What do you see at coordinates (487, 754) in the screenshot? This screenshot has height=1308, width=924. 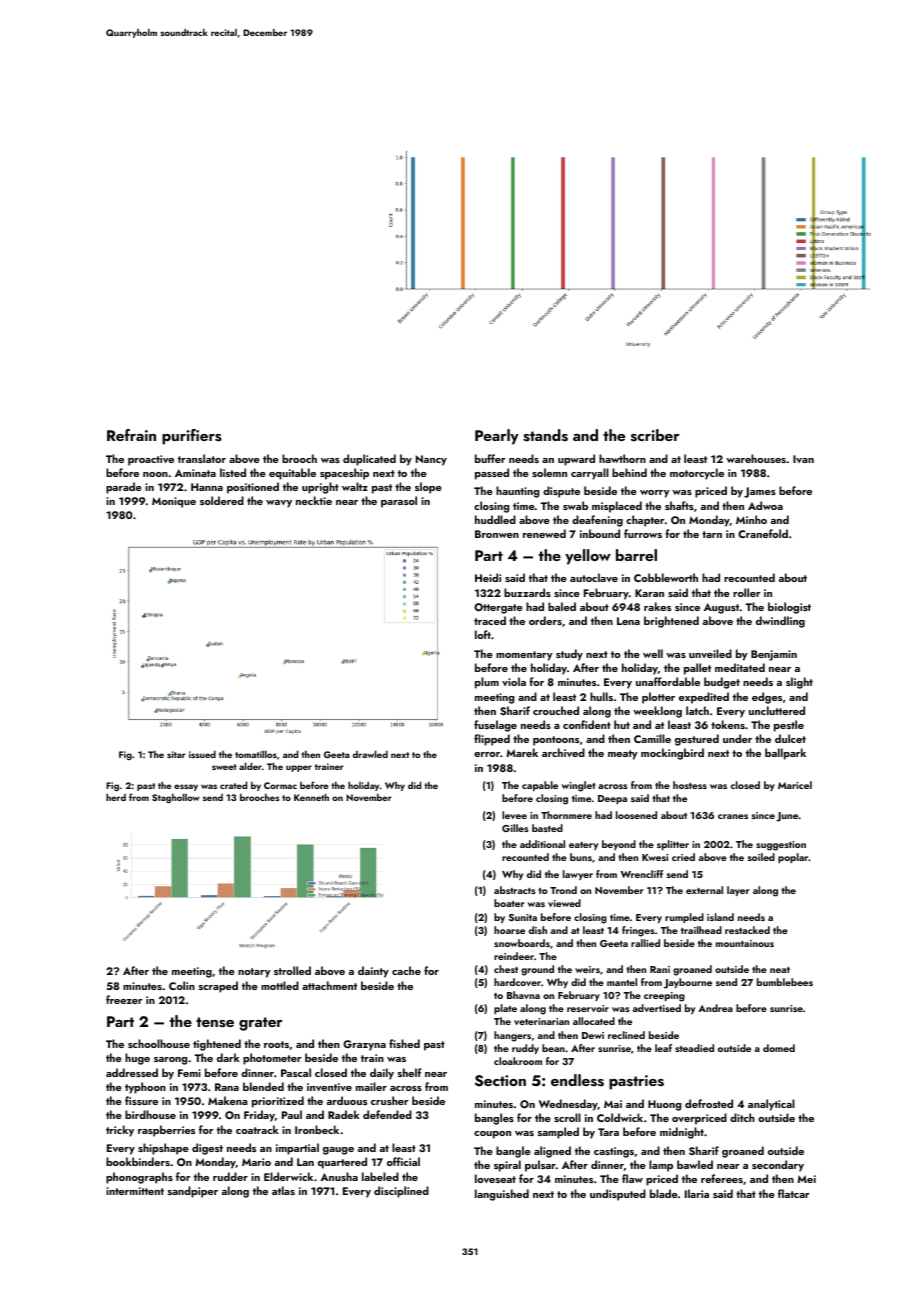 I see `error` at bounding box center [487, 754].
